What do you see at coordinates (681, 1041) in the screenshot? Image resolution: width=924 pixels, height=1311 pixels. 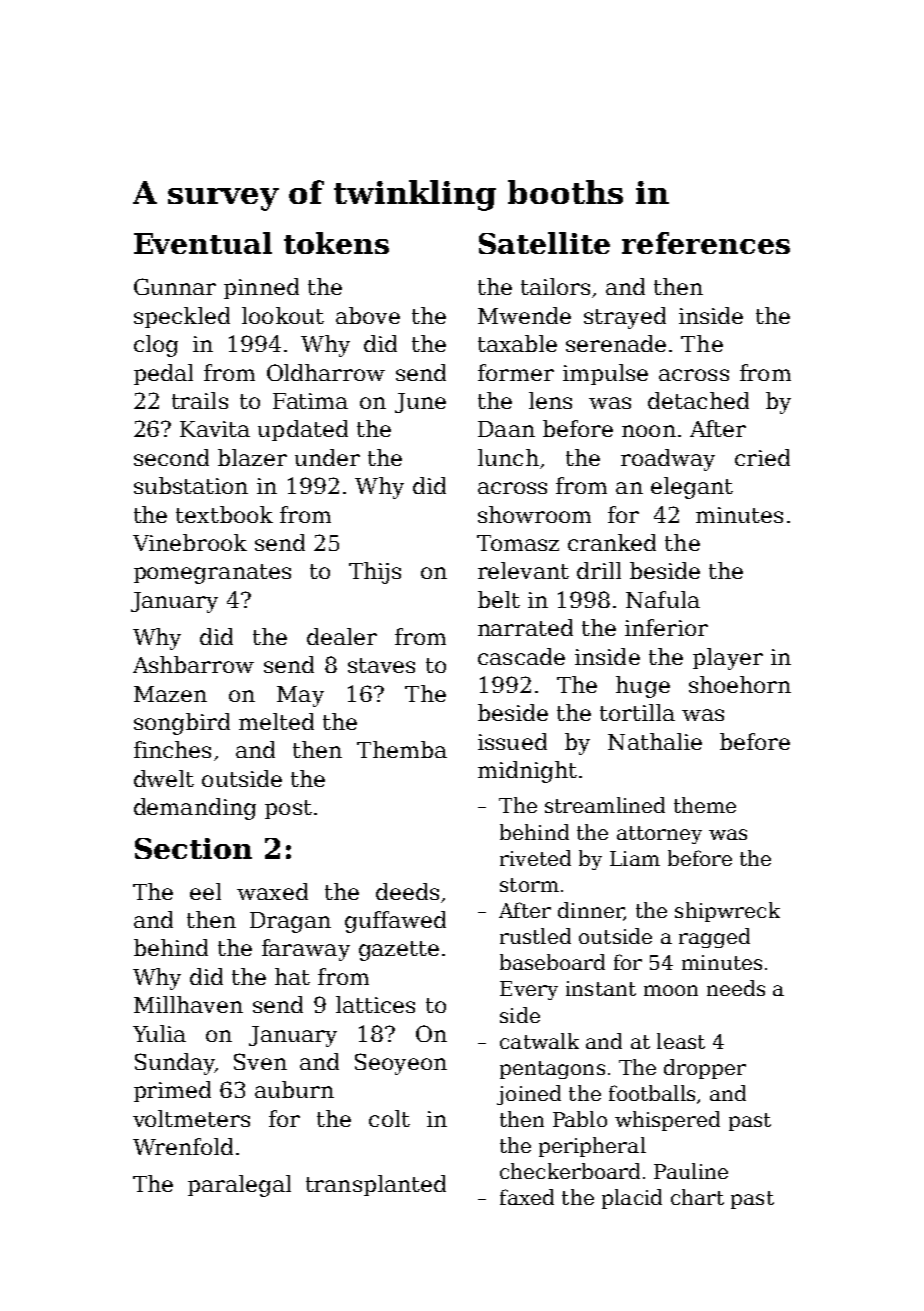 I see `least` at bounding box center [681, 1041].
